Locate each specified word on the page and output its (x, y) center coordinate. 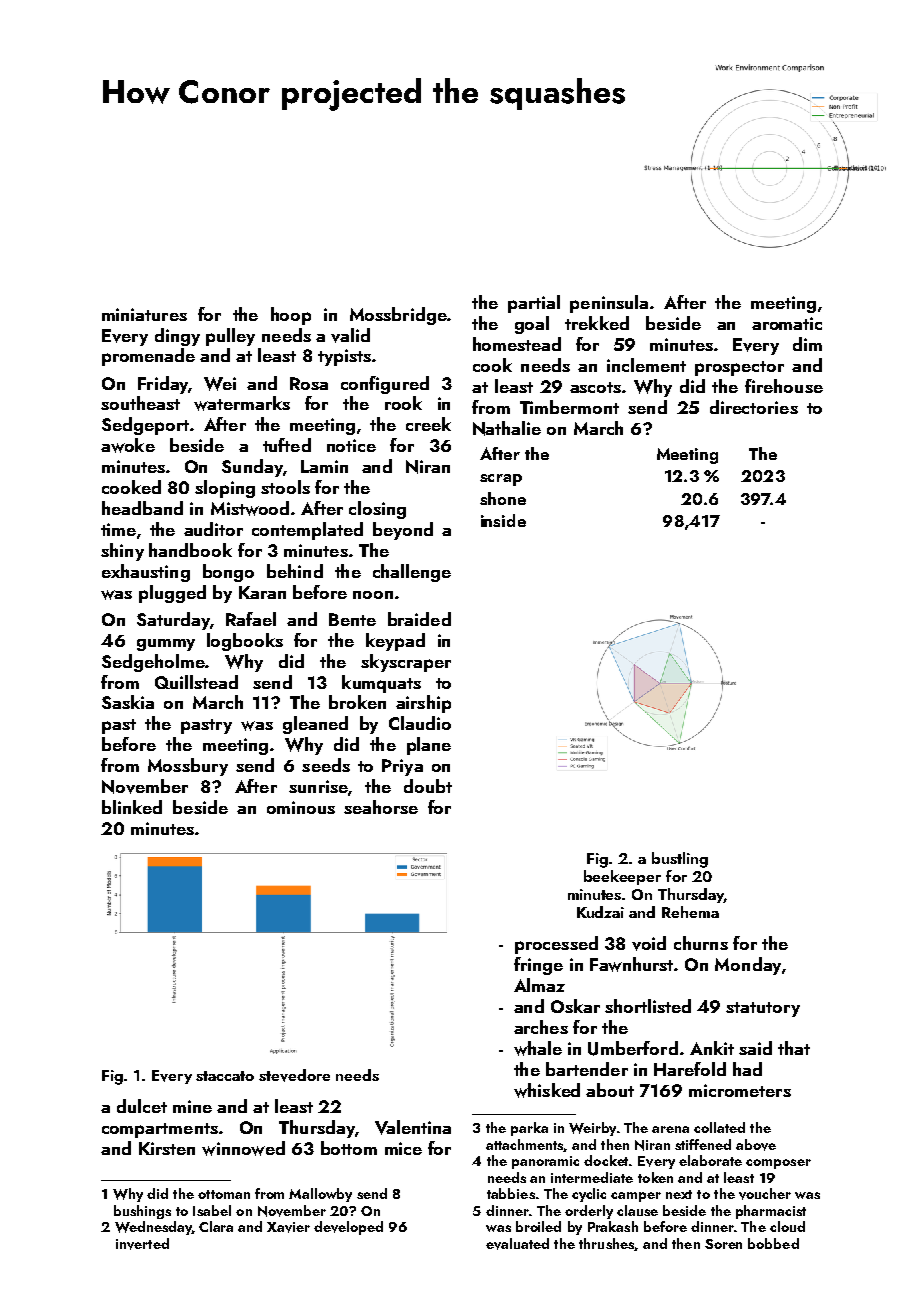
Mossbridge (398, 316)
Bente (352, 619)
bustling (680, 860)
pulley (230, 337)
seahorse (381, 807)
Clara (216, 1226)
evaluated (517, 1244)
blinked (132, 807)
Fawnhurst (631, 964)
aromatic (787, 323)
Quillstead (196, 682)
